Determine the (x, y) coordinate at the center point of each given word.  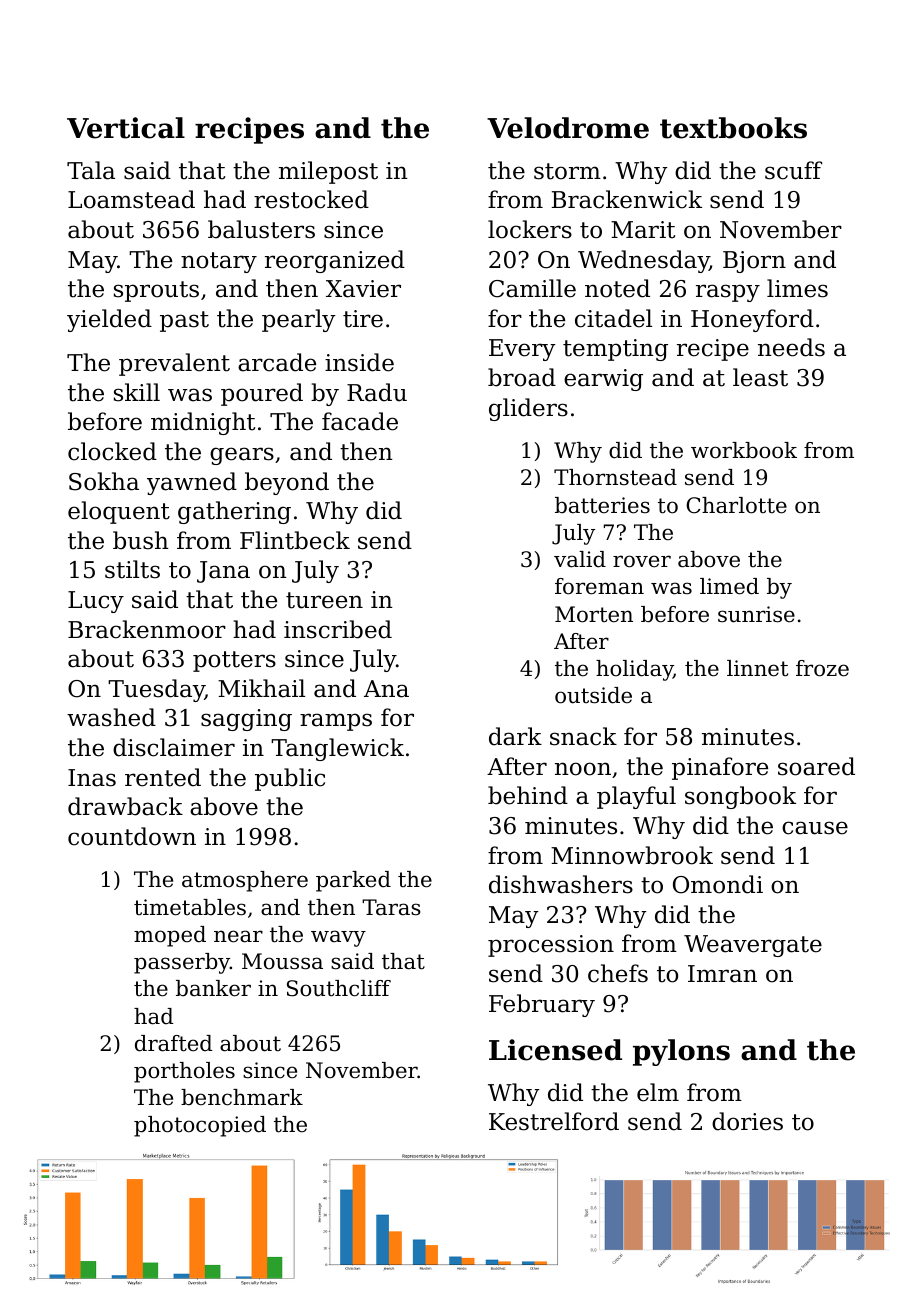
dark (515, 736)
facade (360, 421)
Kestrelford (554, 1121)
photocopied (200, 1126)
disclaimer (174, 747)
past (184, 321)
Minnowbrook (632, 855)
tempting (615, 350)
